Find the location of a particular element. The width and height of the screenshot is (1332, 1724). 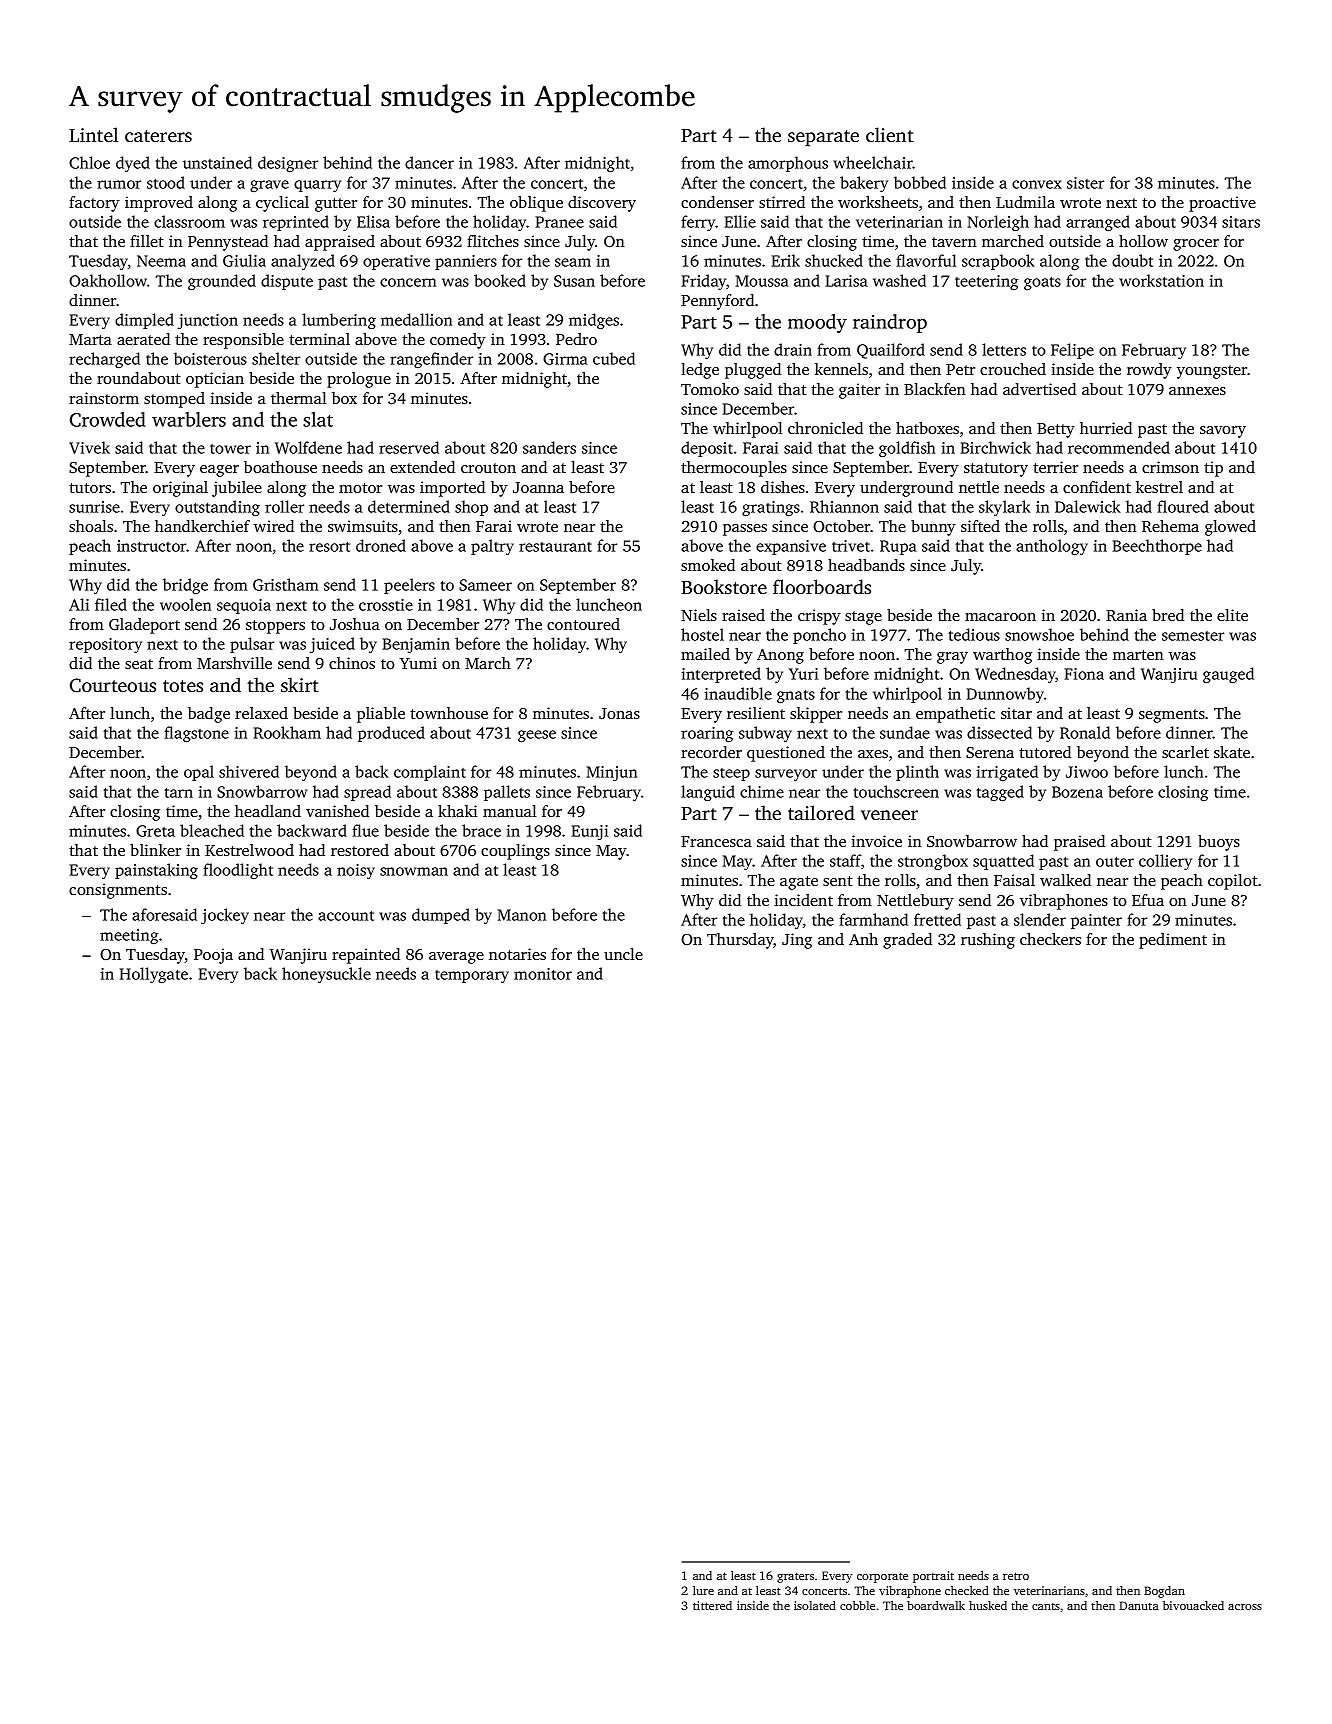

monitor is located at coordinates (543, 974).
